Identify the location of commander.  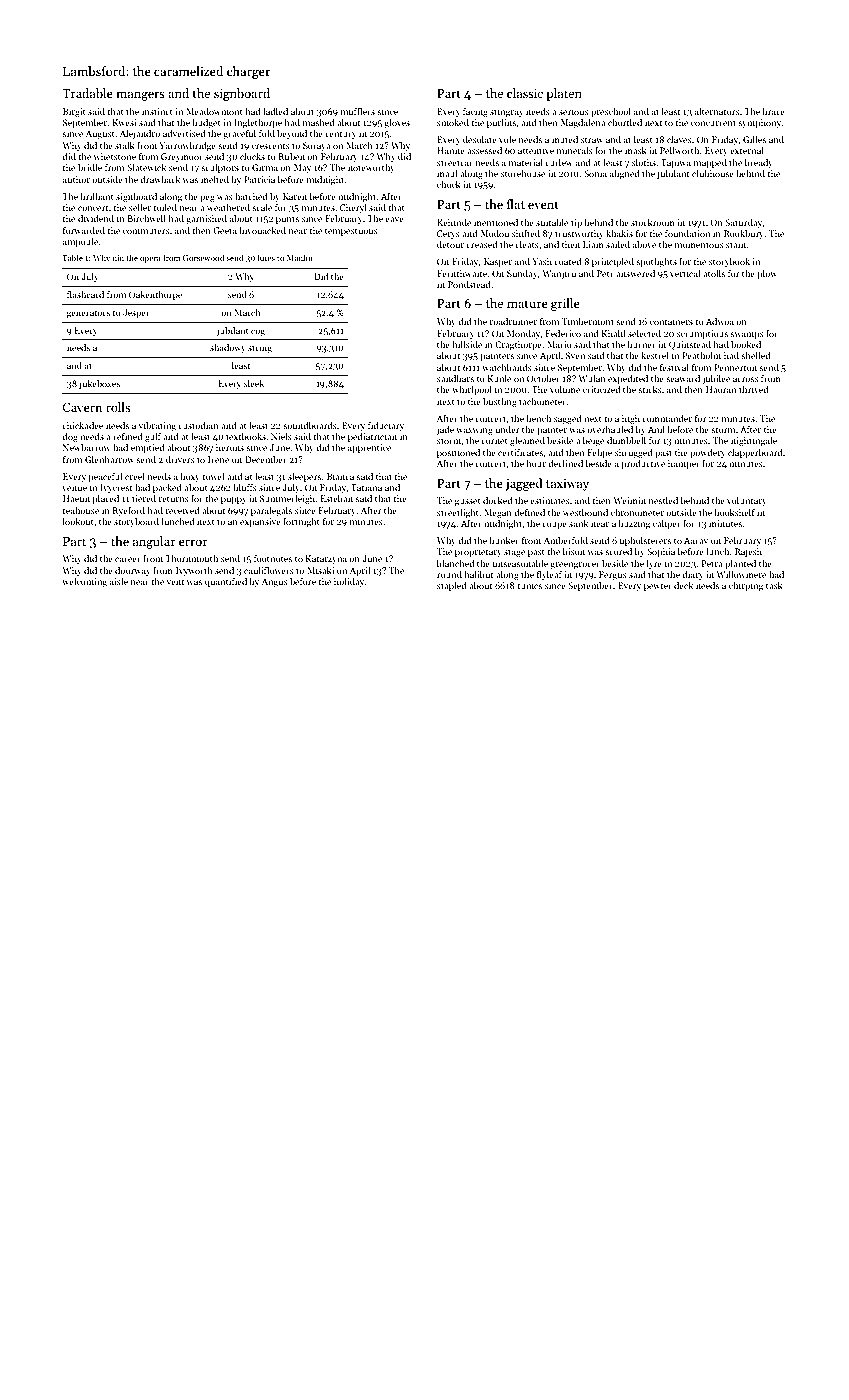
(667, 418).
